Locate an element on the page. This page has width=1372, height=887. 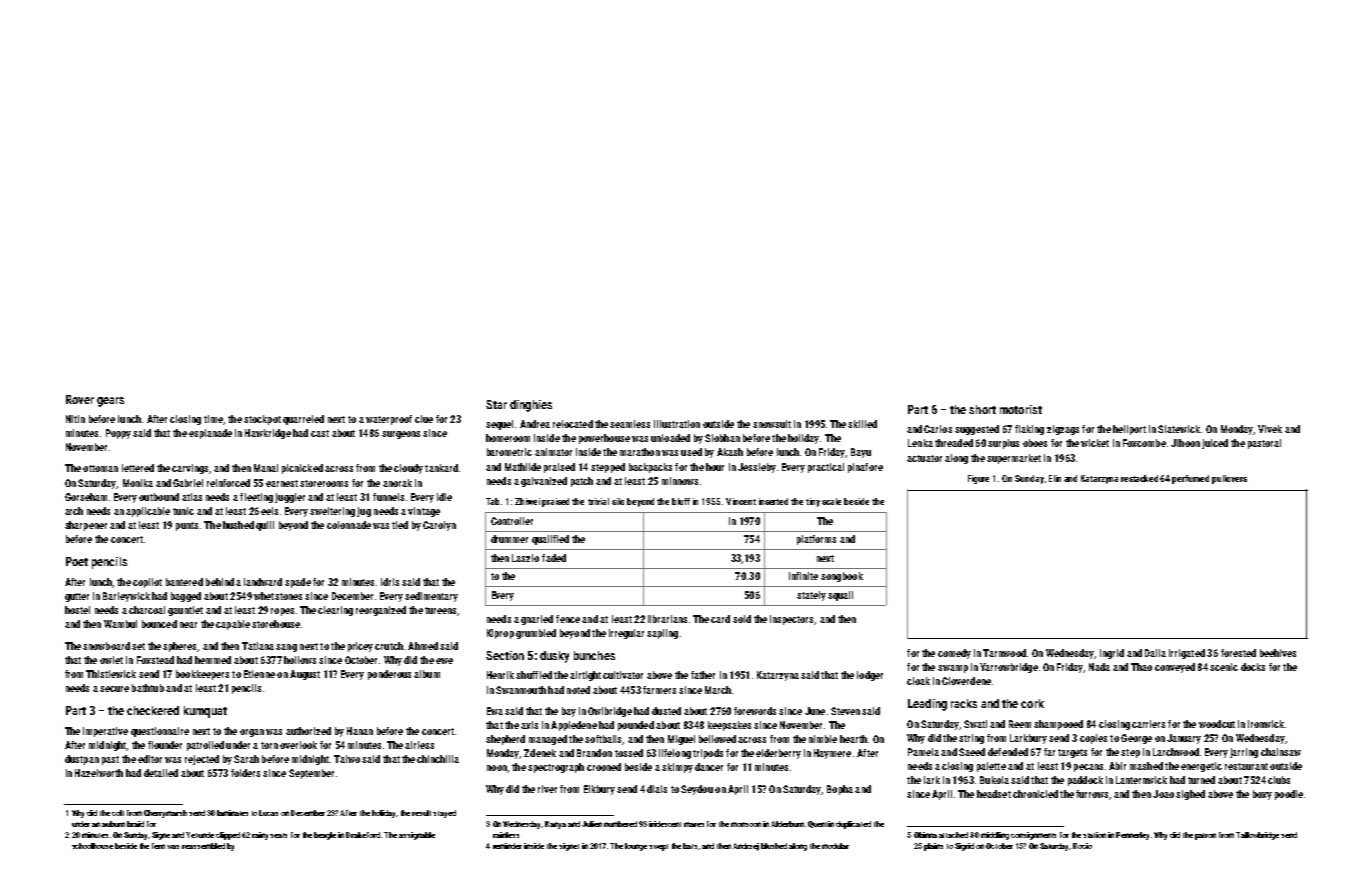
dinghies is located at coordinates (531, 406).
